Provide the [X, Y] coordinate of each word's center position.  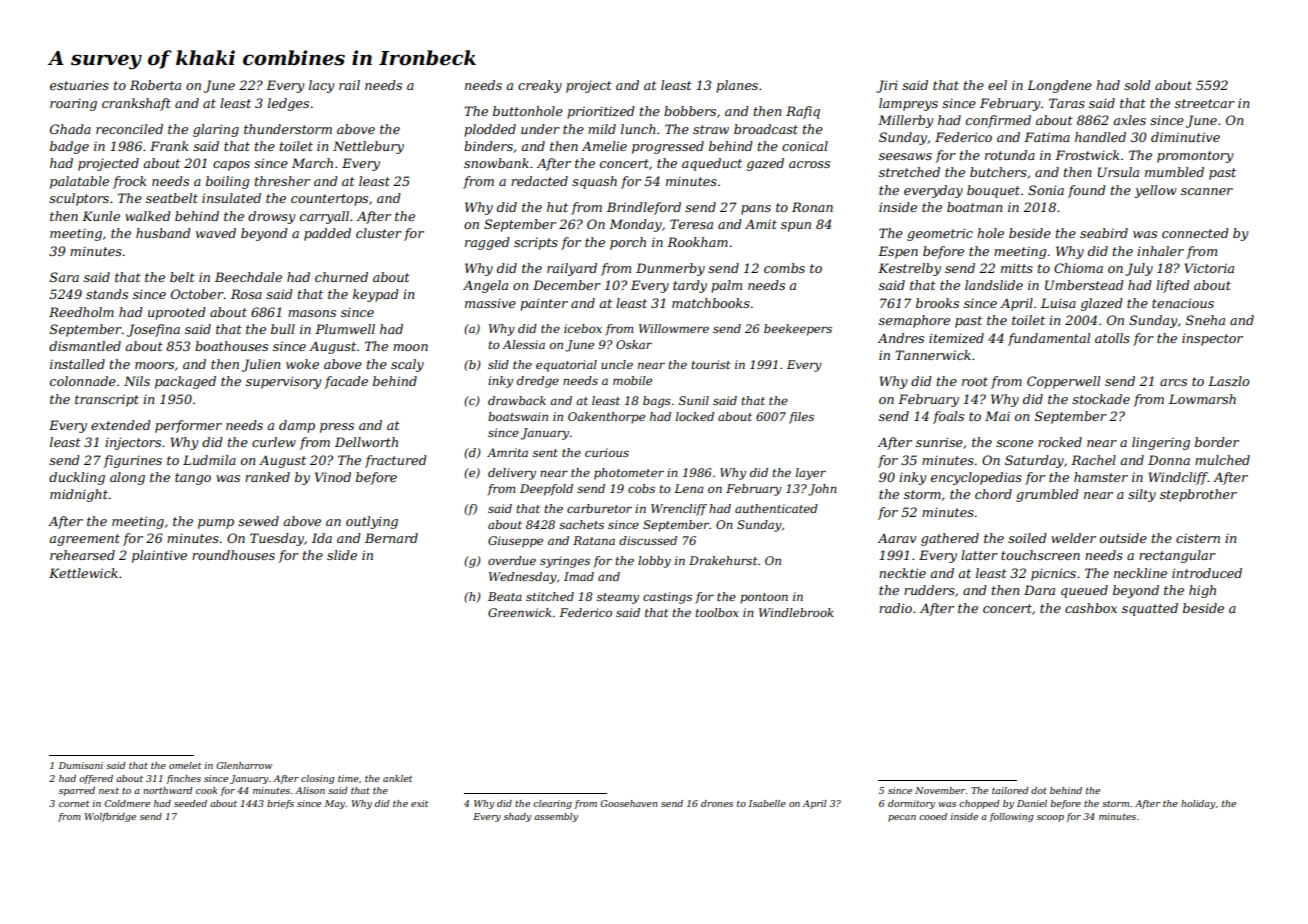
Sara [64, 277]
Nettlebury [368, 147]
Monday [635, 225]
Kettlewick [83, 573]
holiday [1198, 804]
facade [346, 382]
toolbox [717, 612]
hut [557, 207]
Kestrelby [909, 269]
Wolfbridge [110, 817]
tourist [710, 364]
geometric [940, 234]
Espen [898, 252]
